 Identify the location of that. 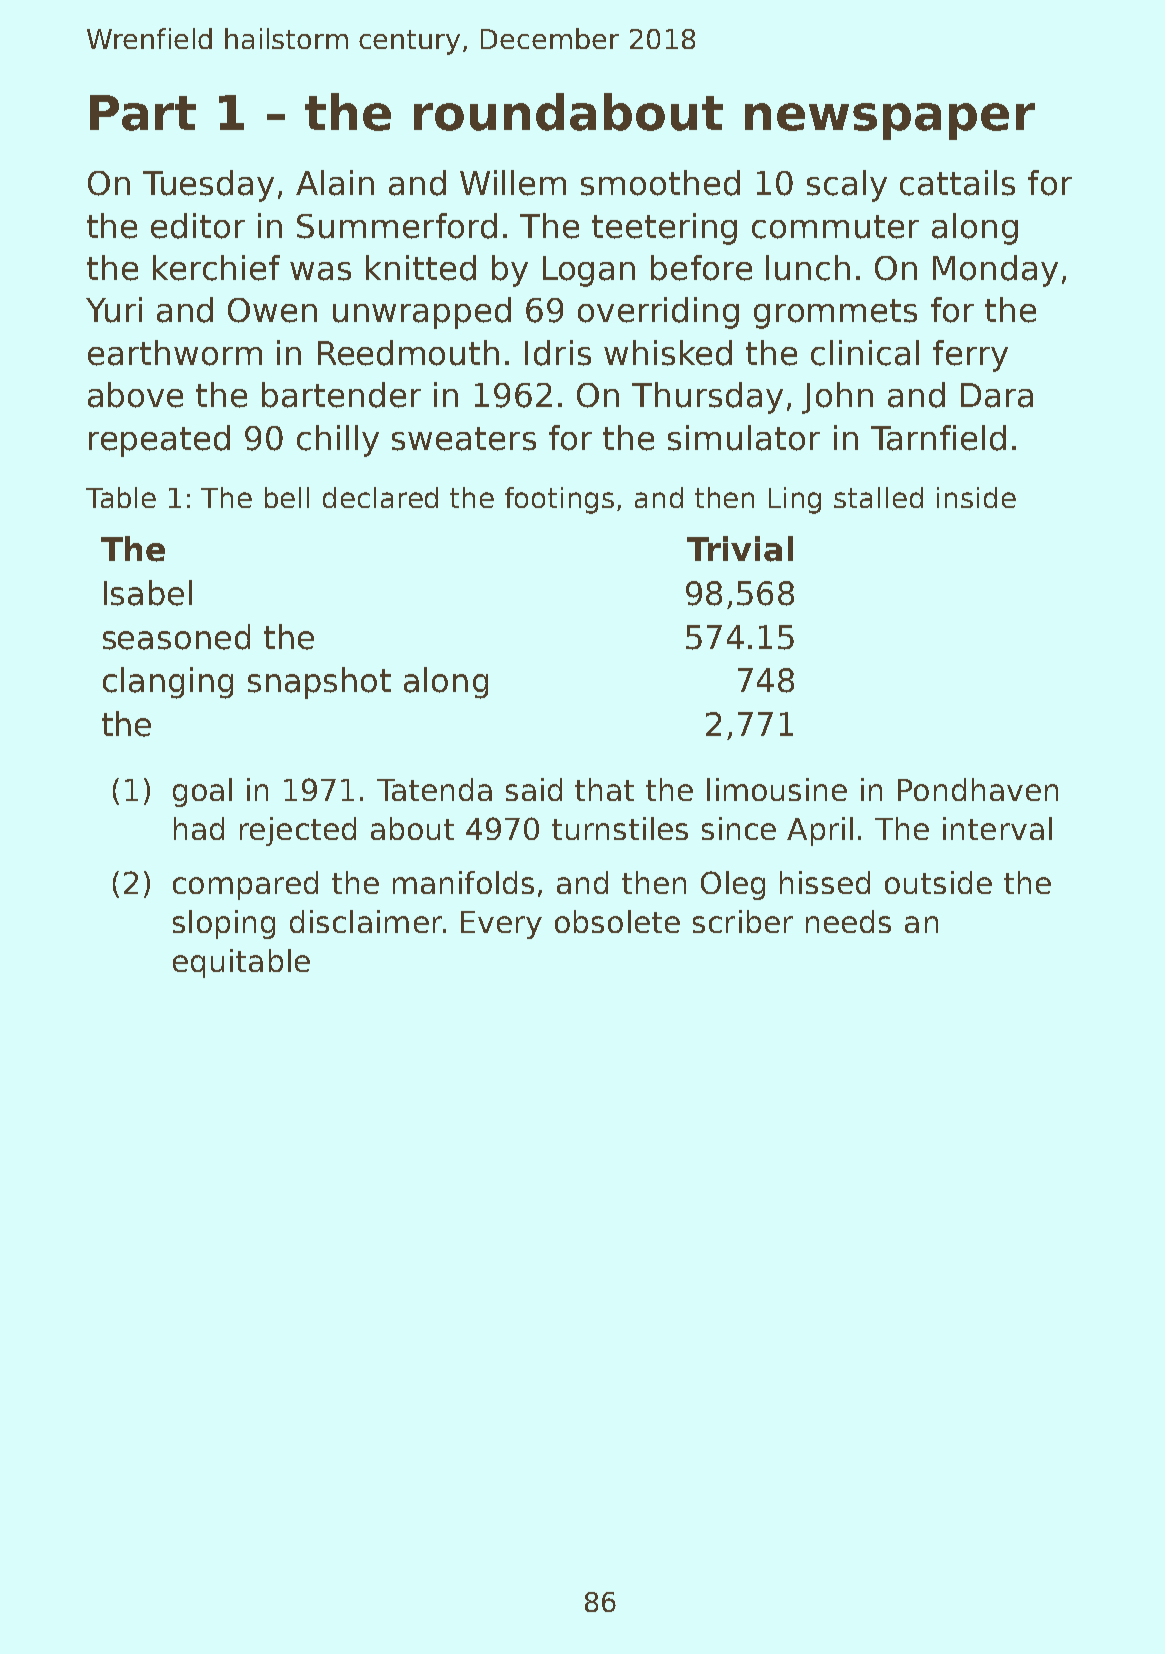
(604, 789).
